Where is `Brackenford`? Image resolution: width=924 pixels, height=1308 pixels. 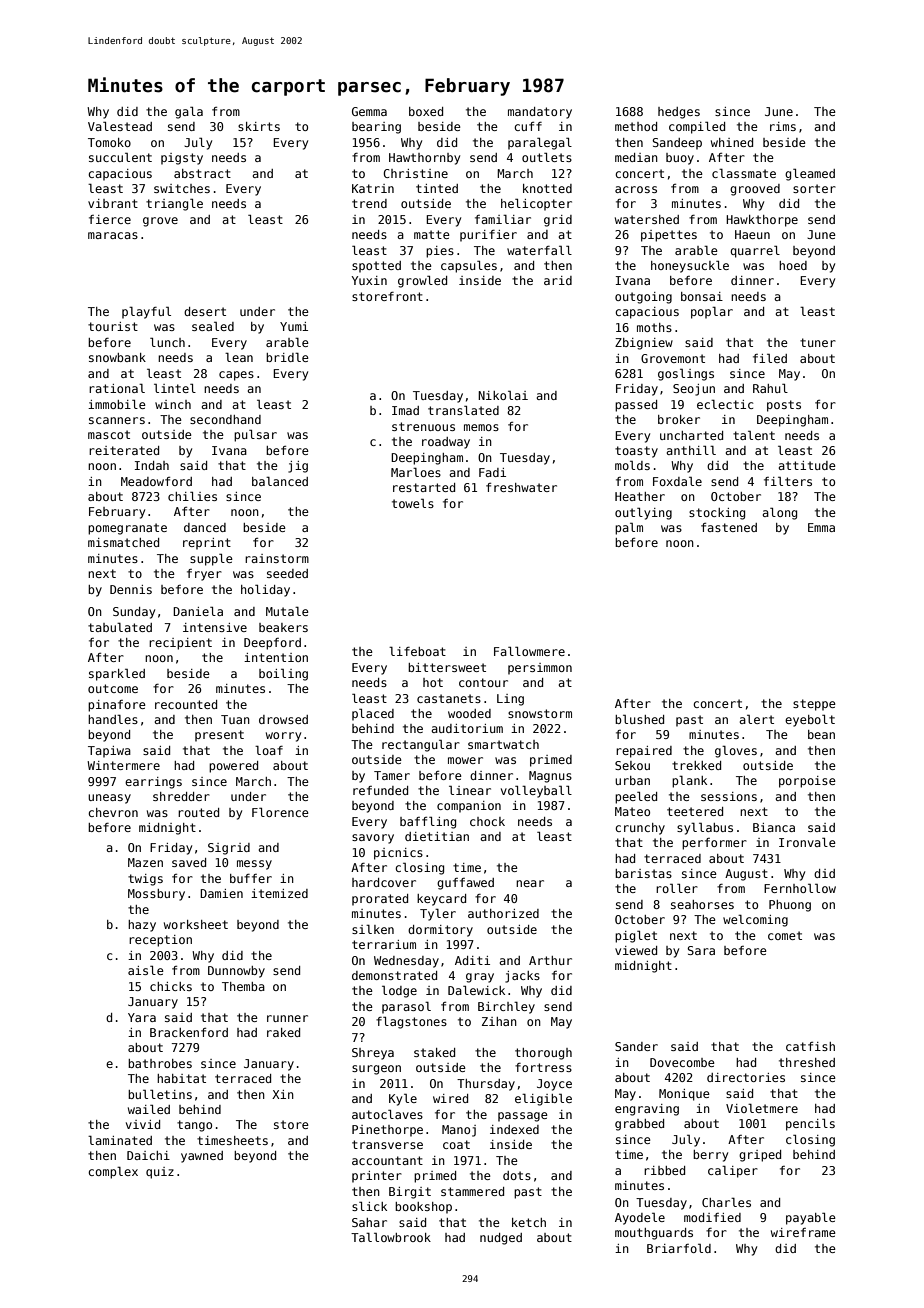
Brackenford is located at coordinates (189, 1032).
